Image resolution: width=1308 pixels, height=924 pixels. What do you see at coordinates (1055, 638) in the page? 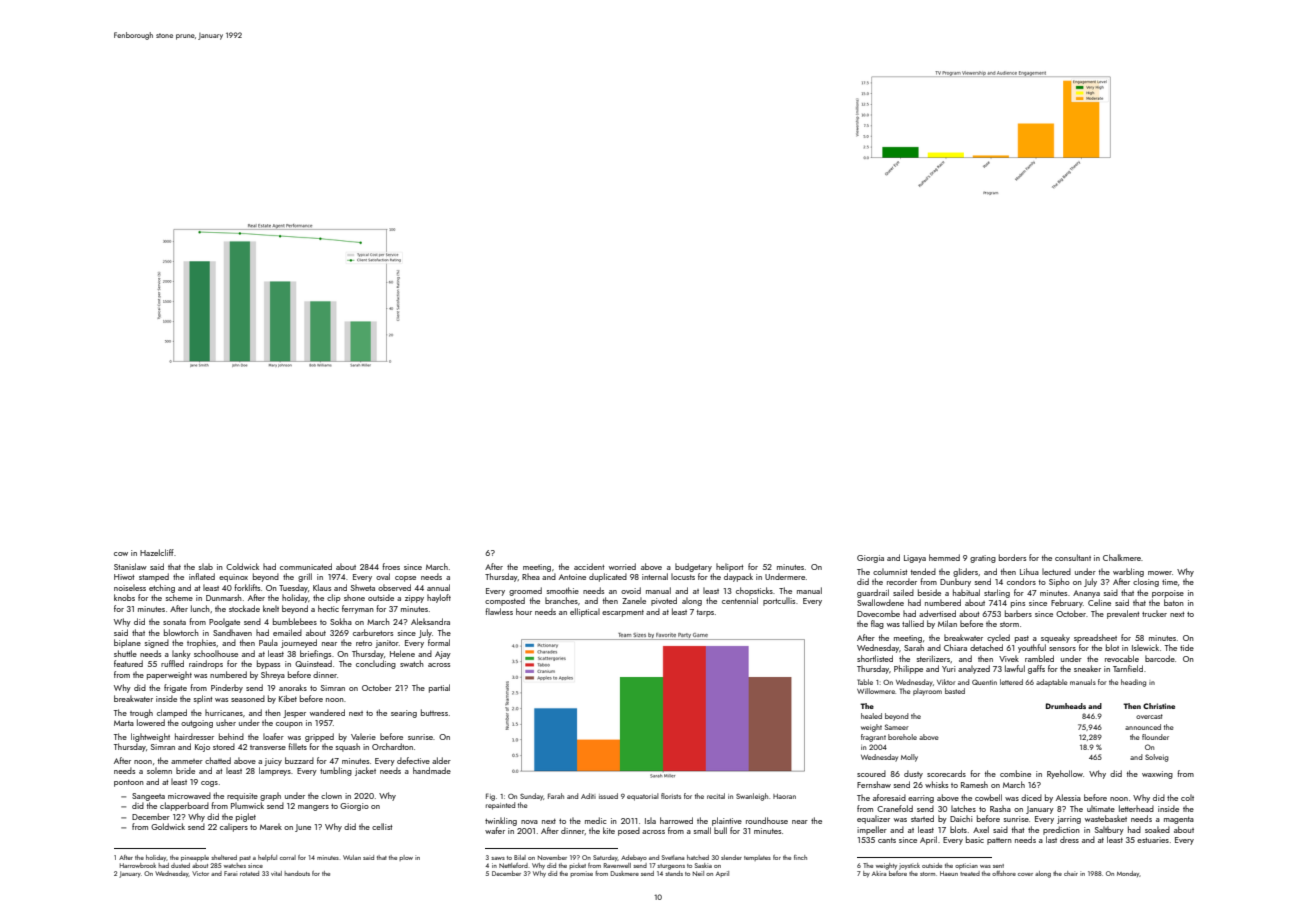
I see `squeaky` at bounding box center [1055, 638].
